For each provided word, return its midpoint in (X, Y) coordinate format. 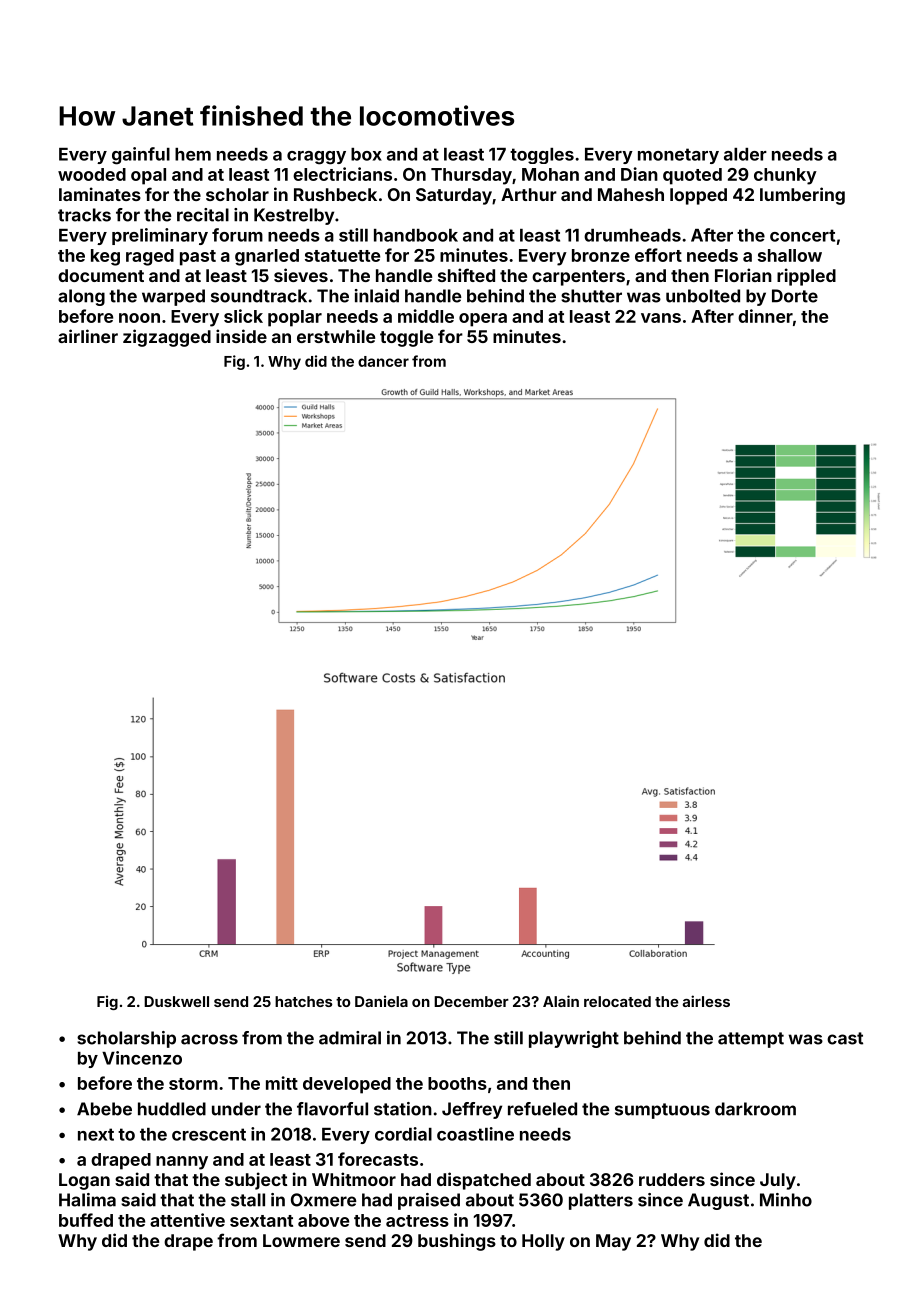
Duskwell (176, 1001)
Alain (561, 1001)
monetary (678, 156)
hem (193, 154)
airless (706, 1001)
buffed (86, 1220)
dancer (383, 361)
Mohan (550, 174)
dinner (765, 316)
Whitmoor (354, 1179)
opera (483, 320)
